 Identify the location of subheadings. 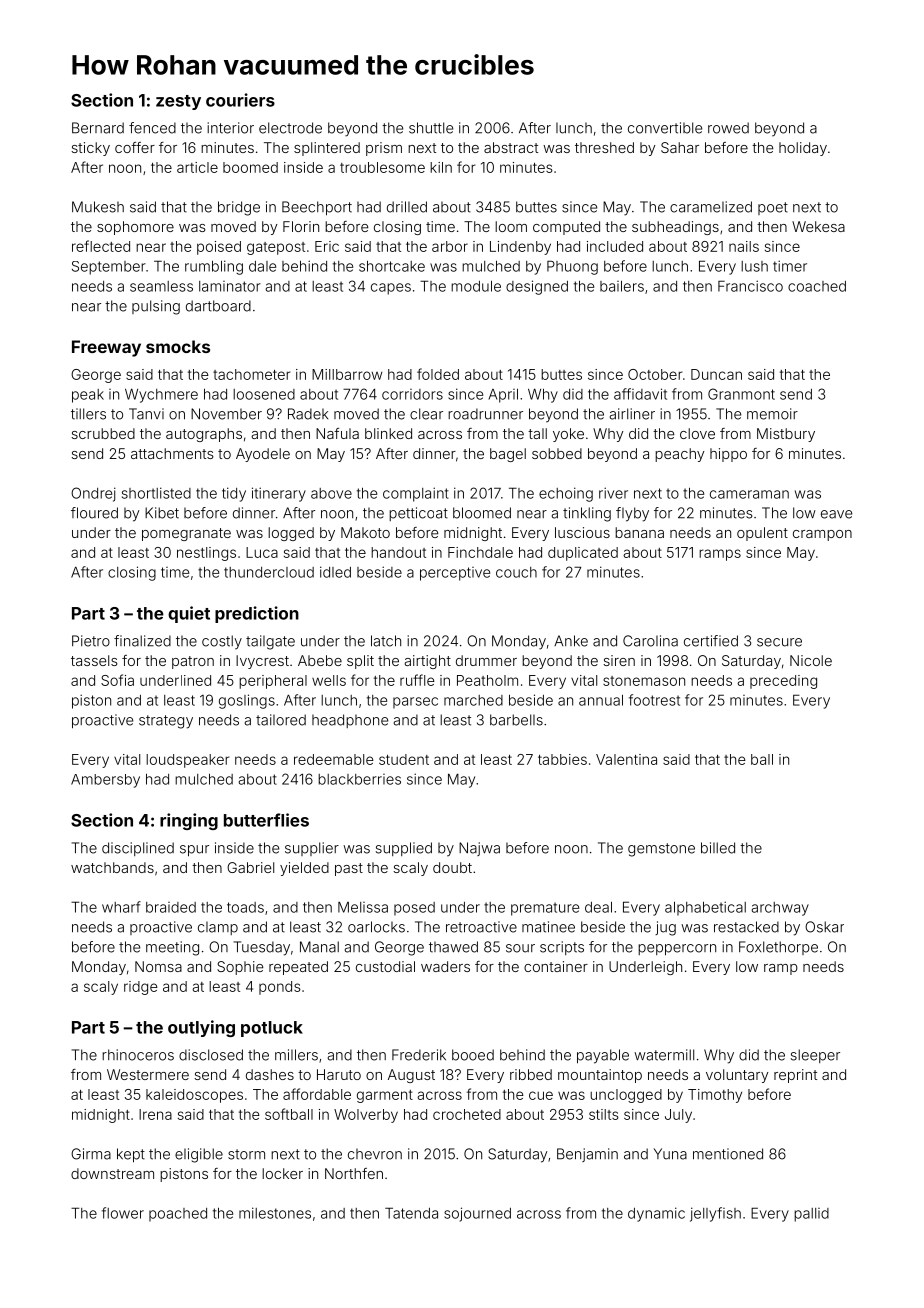
(675, 228).
